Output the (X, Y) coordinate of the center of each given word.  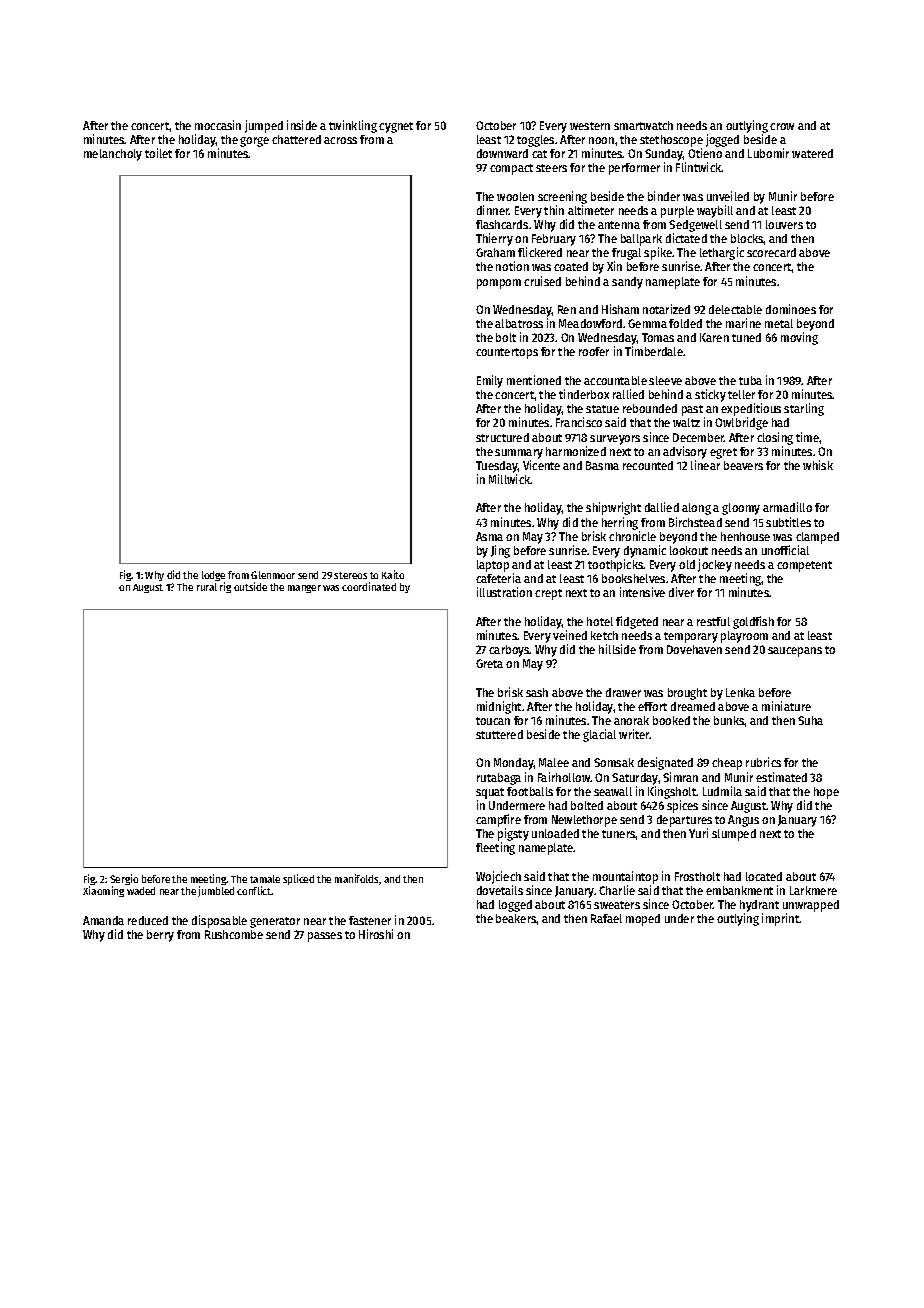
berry (160, 936)
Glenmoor (273, 575)
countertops (507, 353)
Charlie (617, 890)
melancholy (113, 155)
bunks (729, 720)
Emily (490, 381)
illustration (504, 592)
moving (799, 338)
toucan (493, 721)
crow (782, 126)
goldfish (753, 622)
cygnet (396, 127)
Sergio (124, 880)
